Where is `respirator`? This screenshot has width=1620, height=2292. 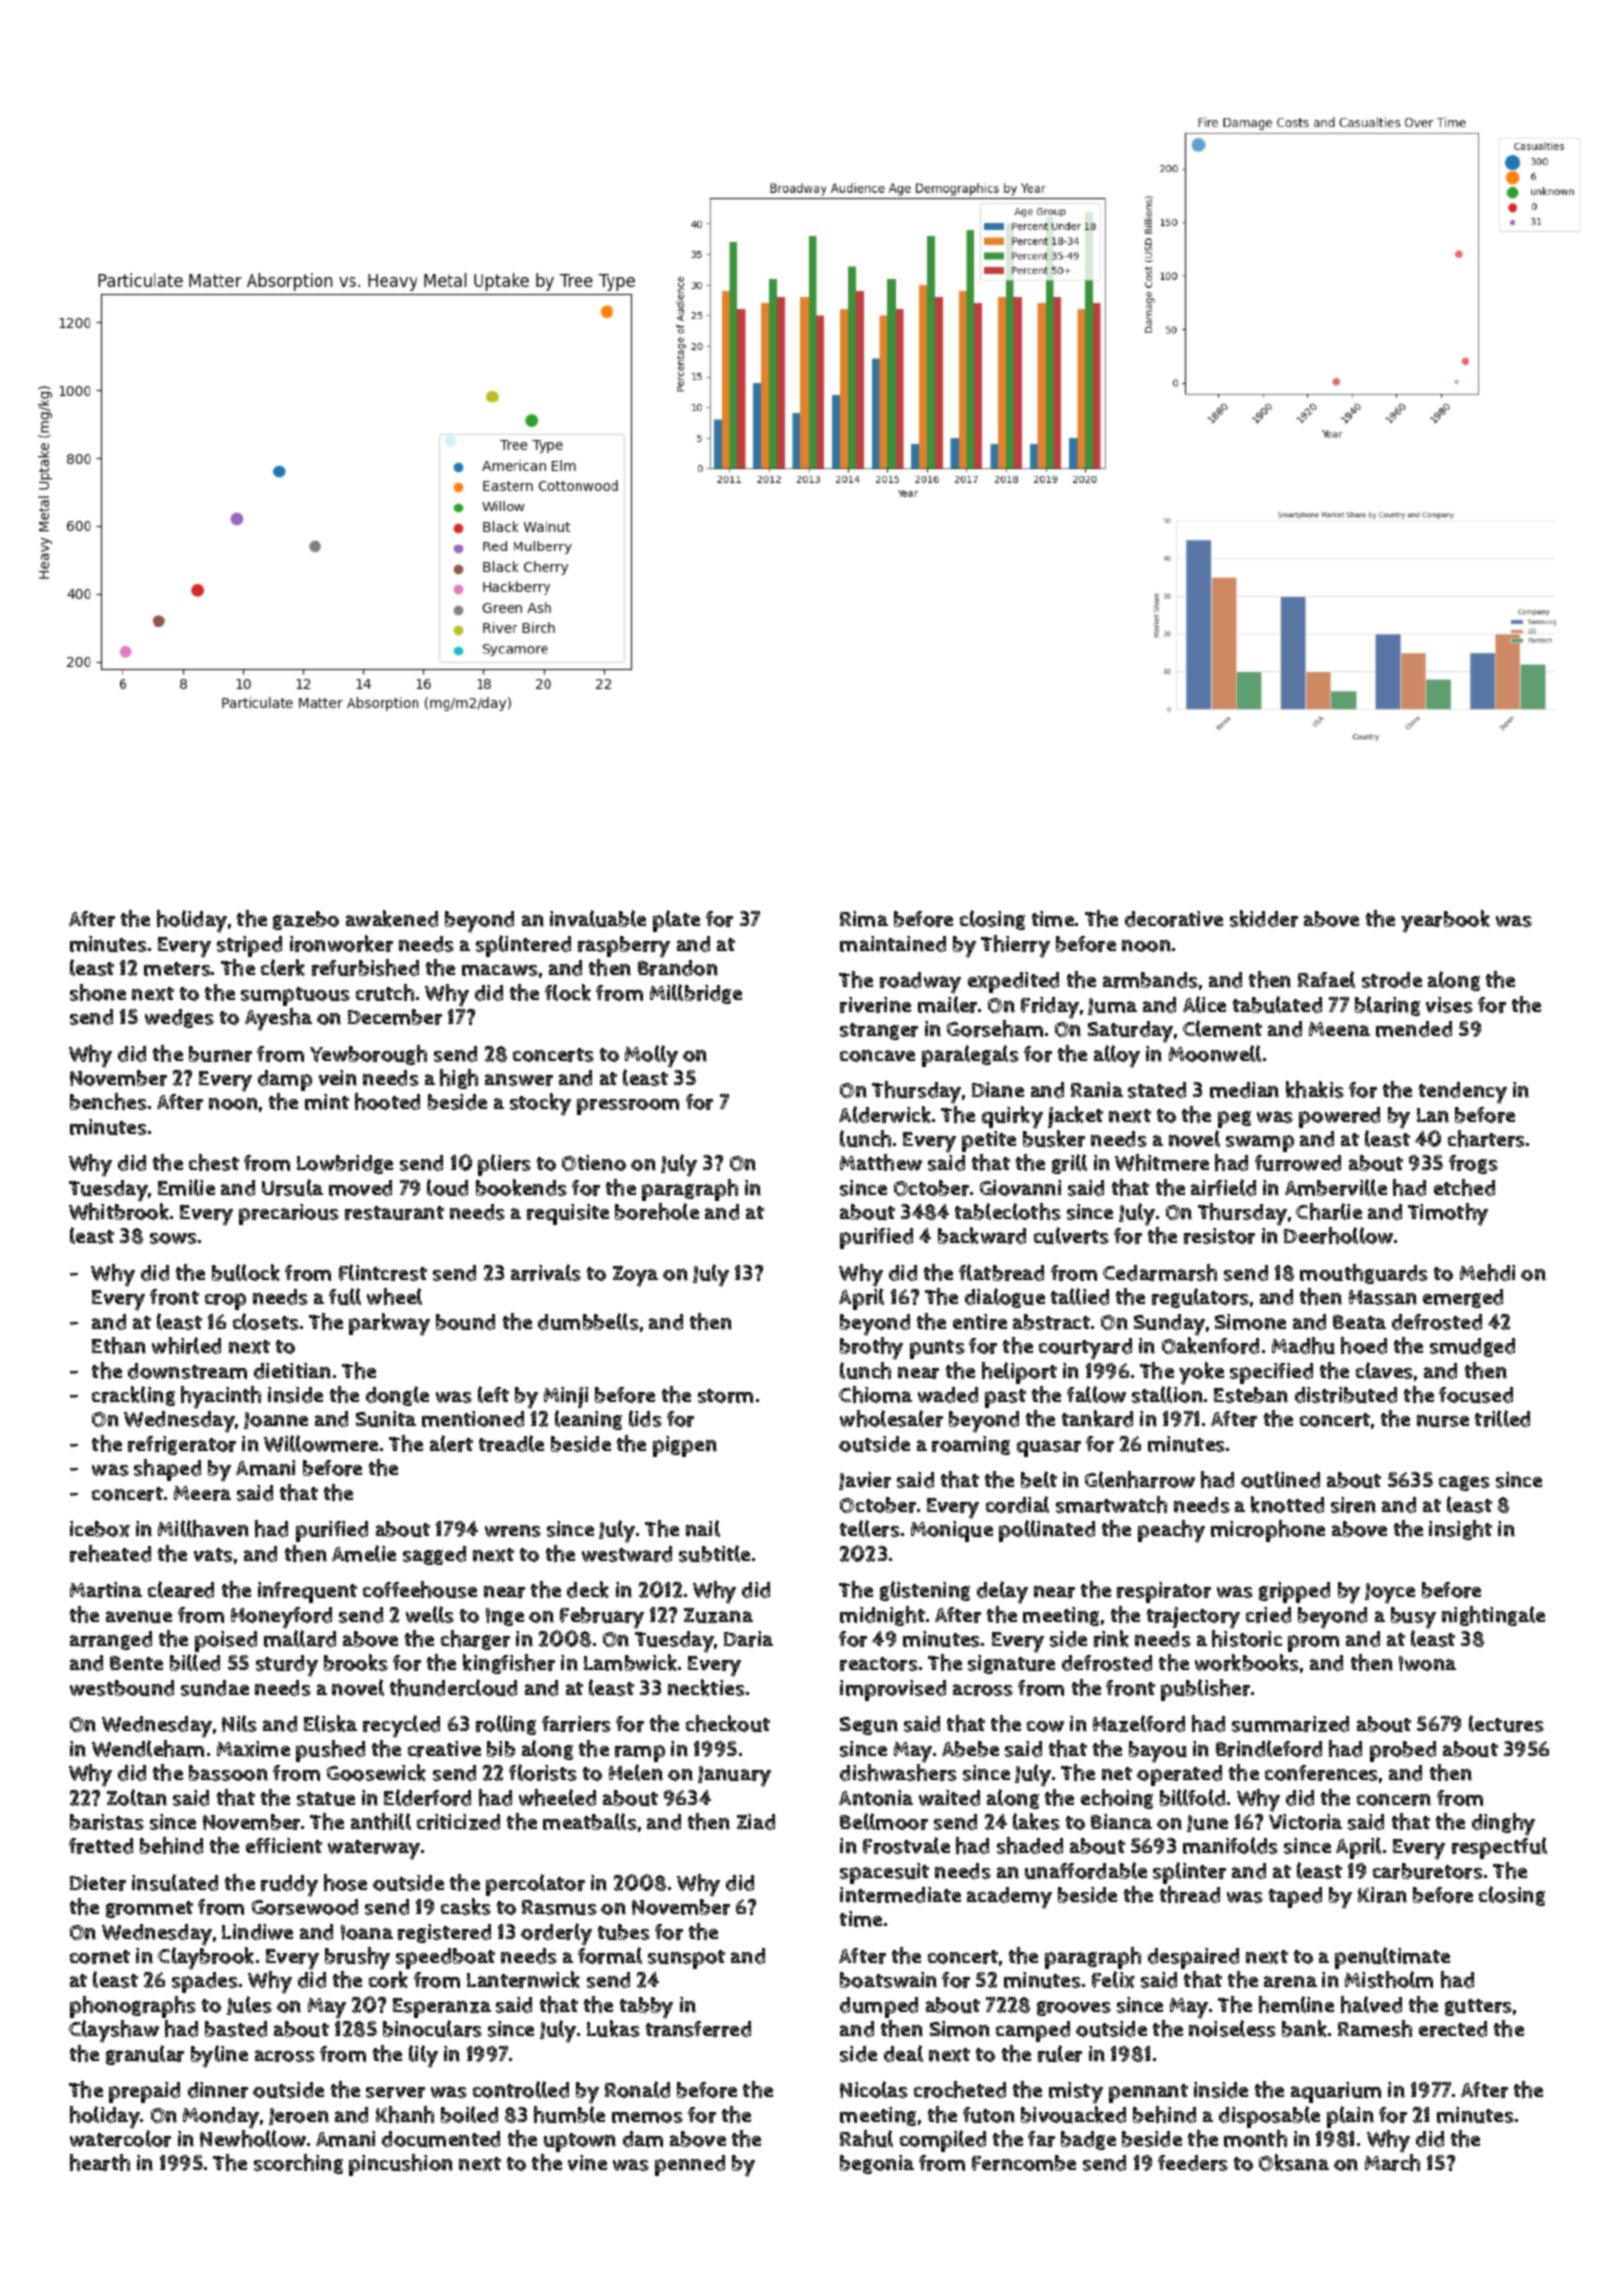
respirator is located at coordinates (1164, 1592).
